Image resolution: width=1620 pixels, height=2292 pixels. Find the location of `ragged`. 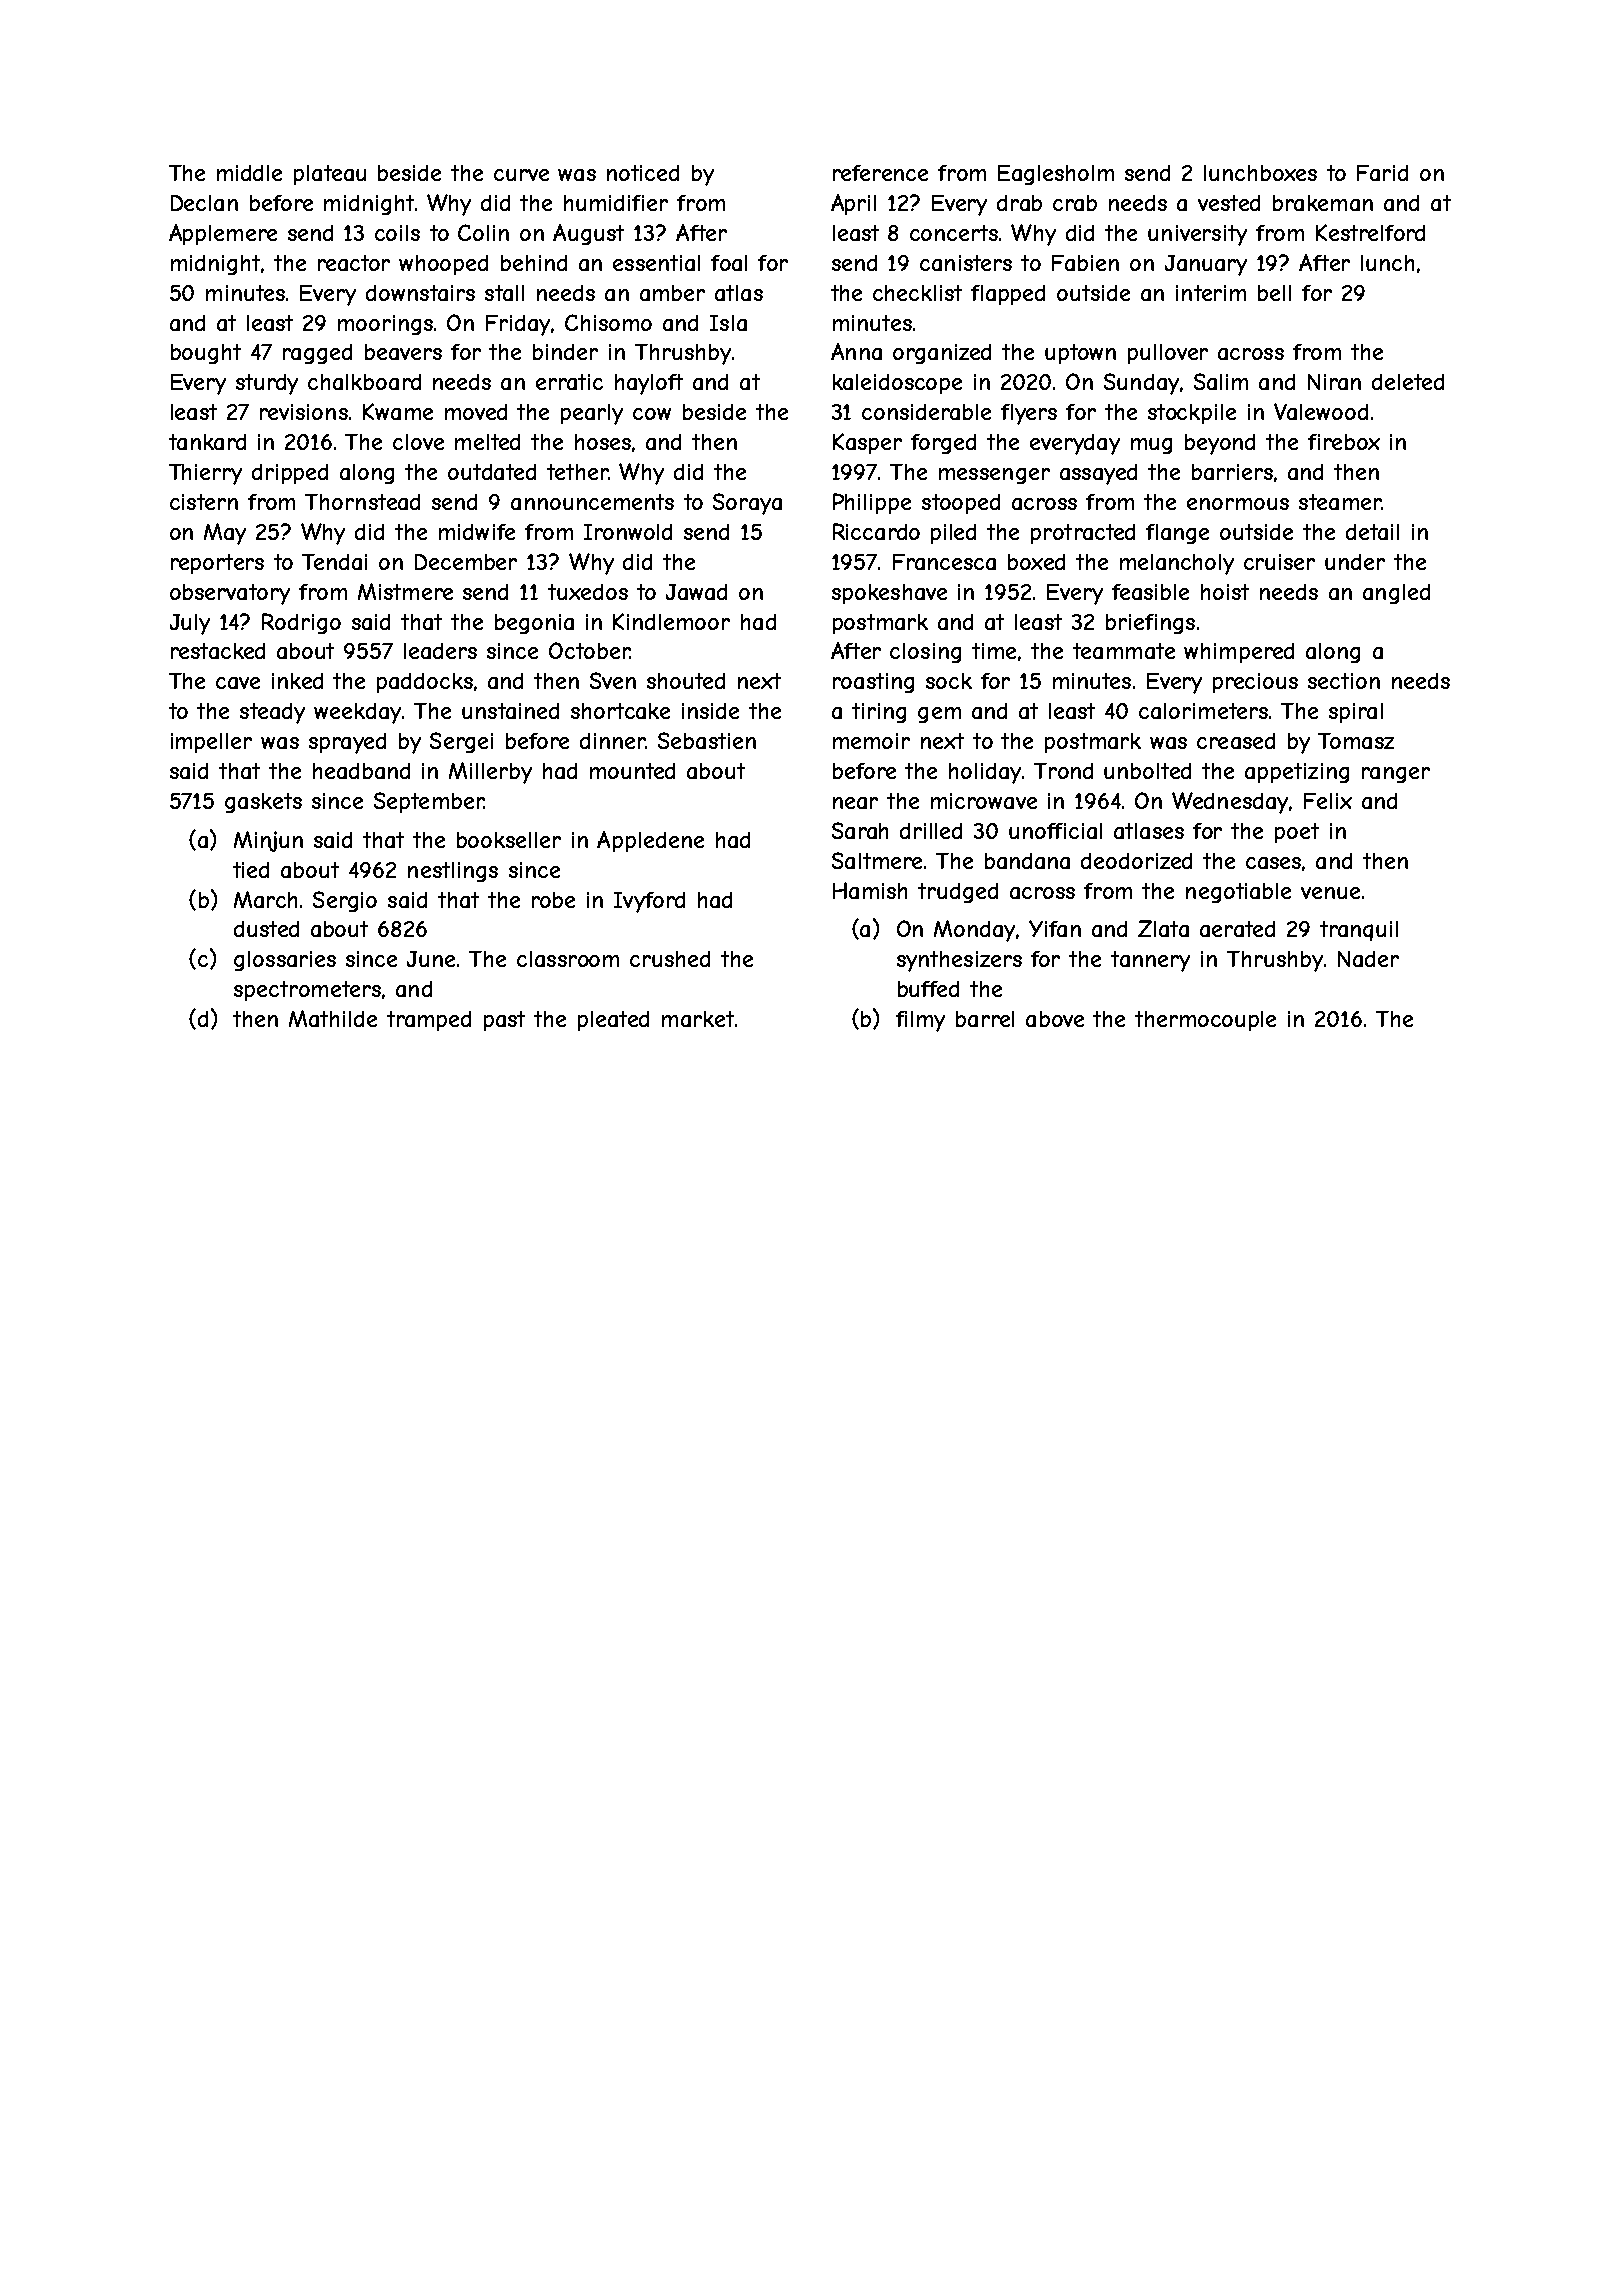

ragged is located at coordinates (317, 354).
